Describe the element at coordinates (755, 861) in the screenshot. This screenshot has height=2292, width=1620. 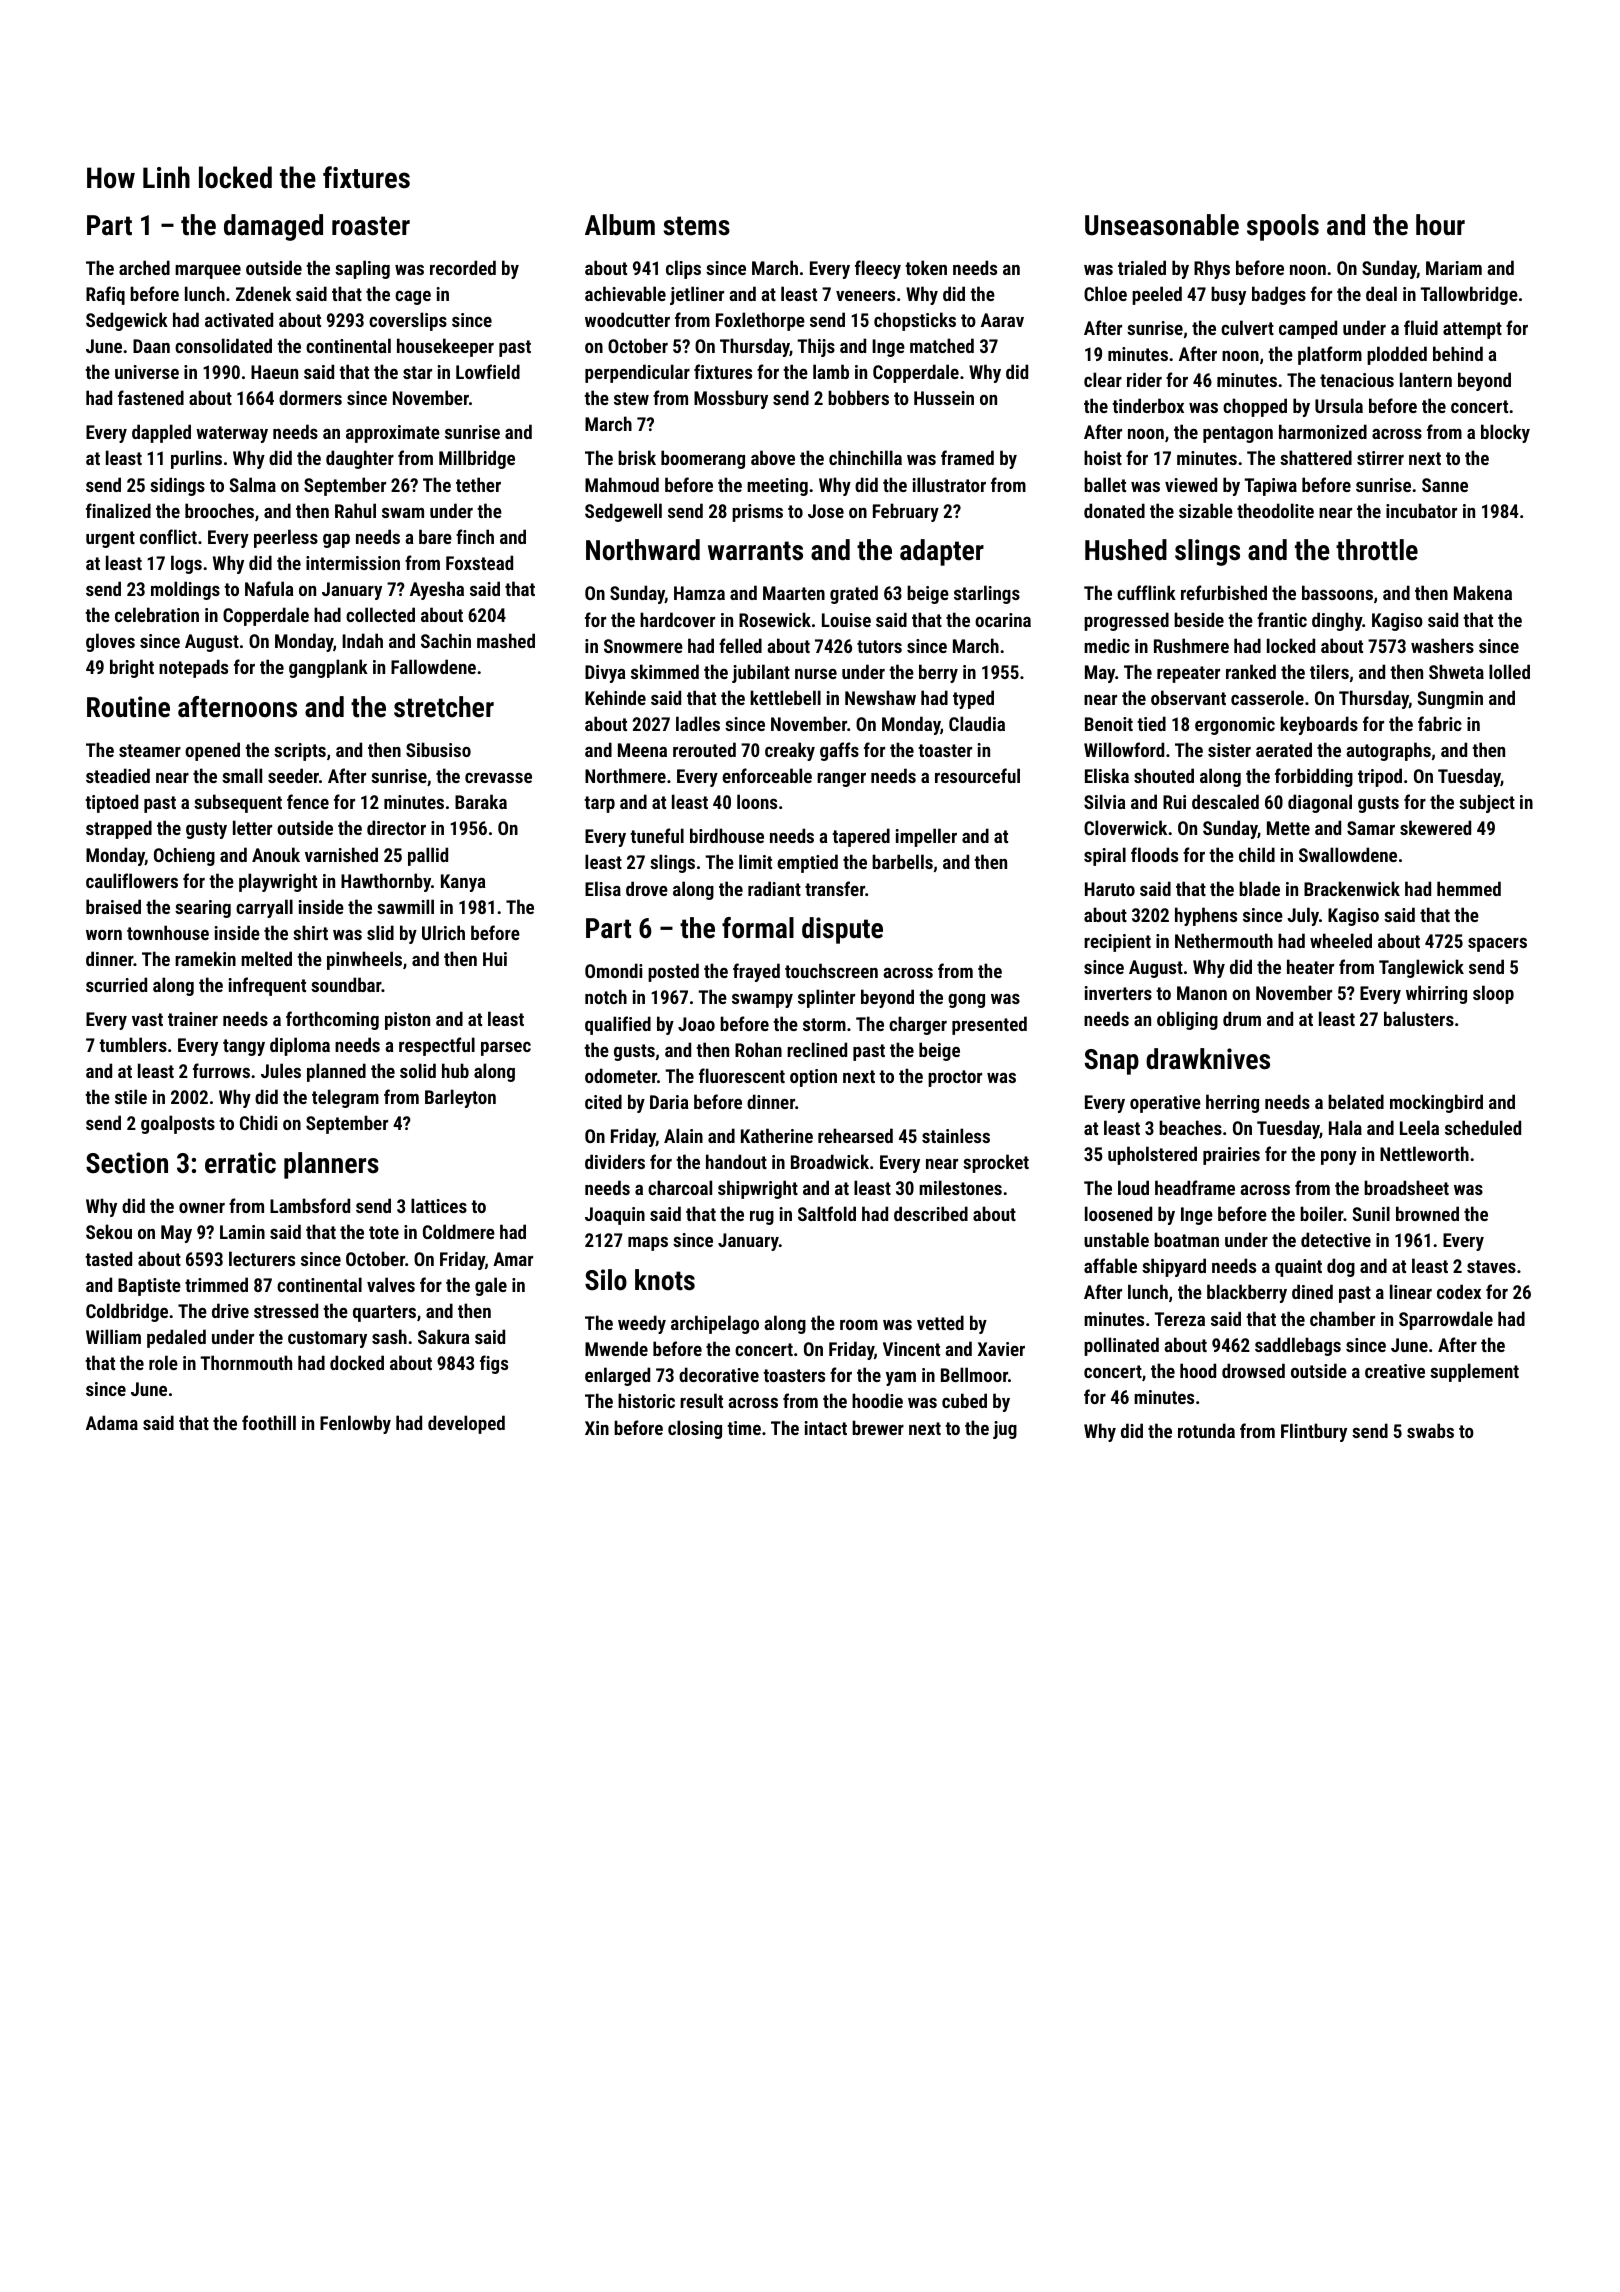
I see `limit` at that location.
